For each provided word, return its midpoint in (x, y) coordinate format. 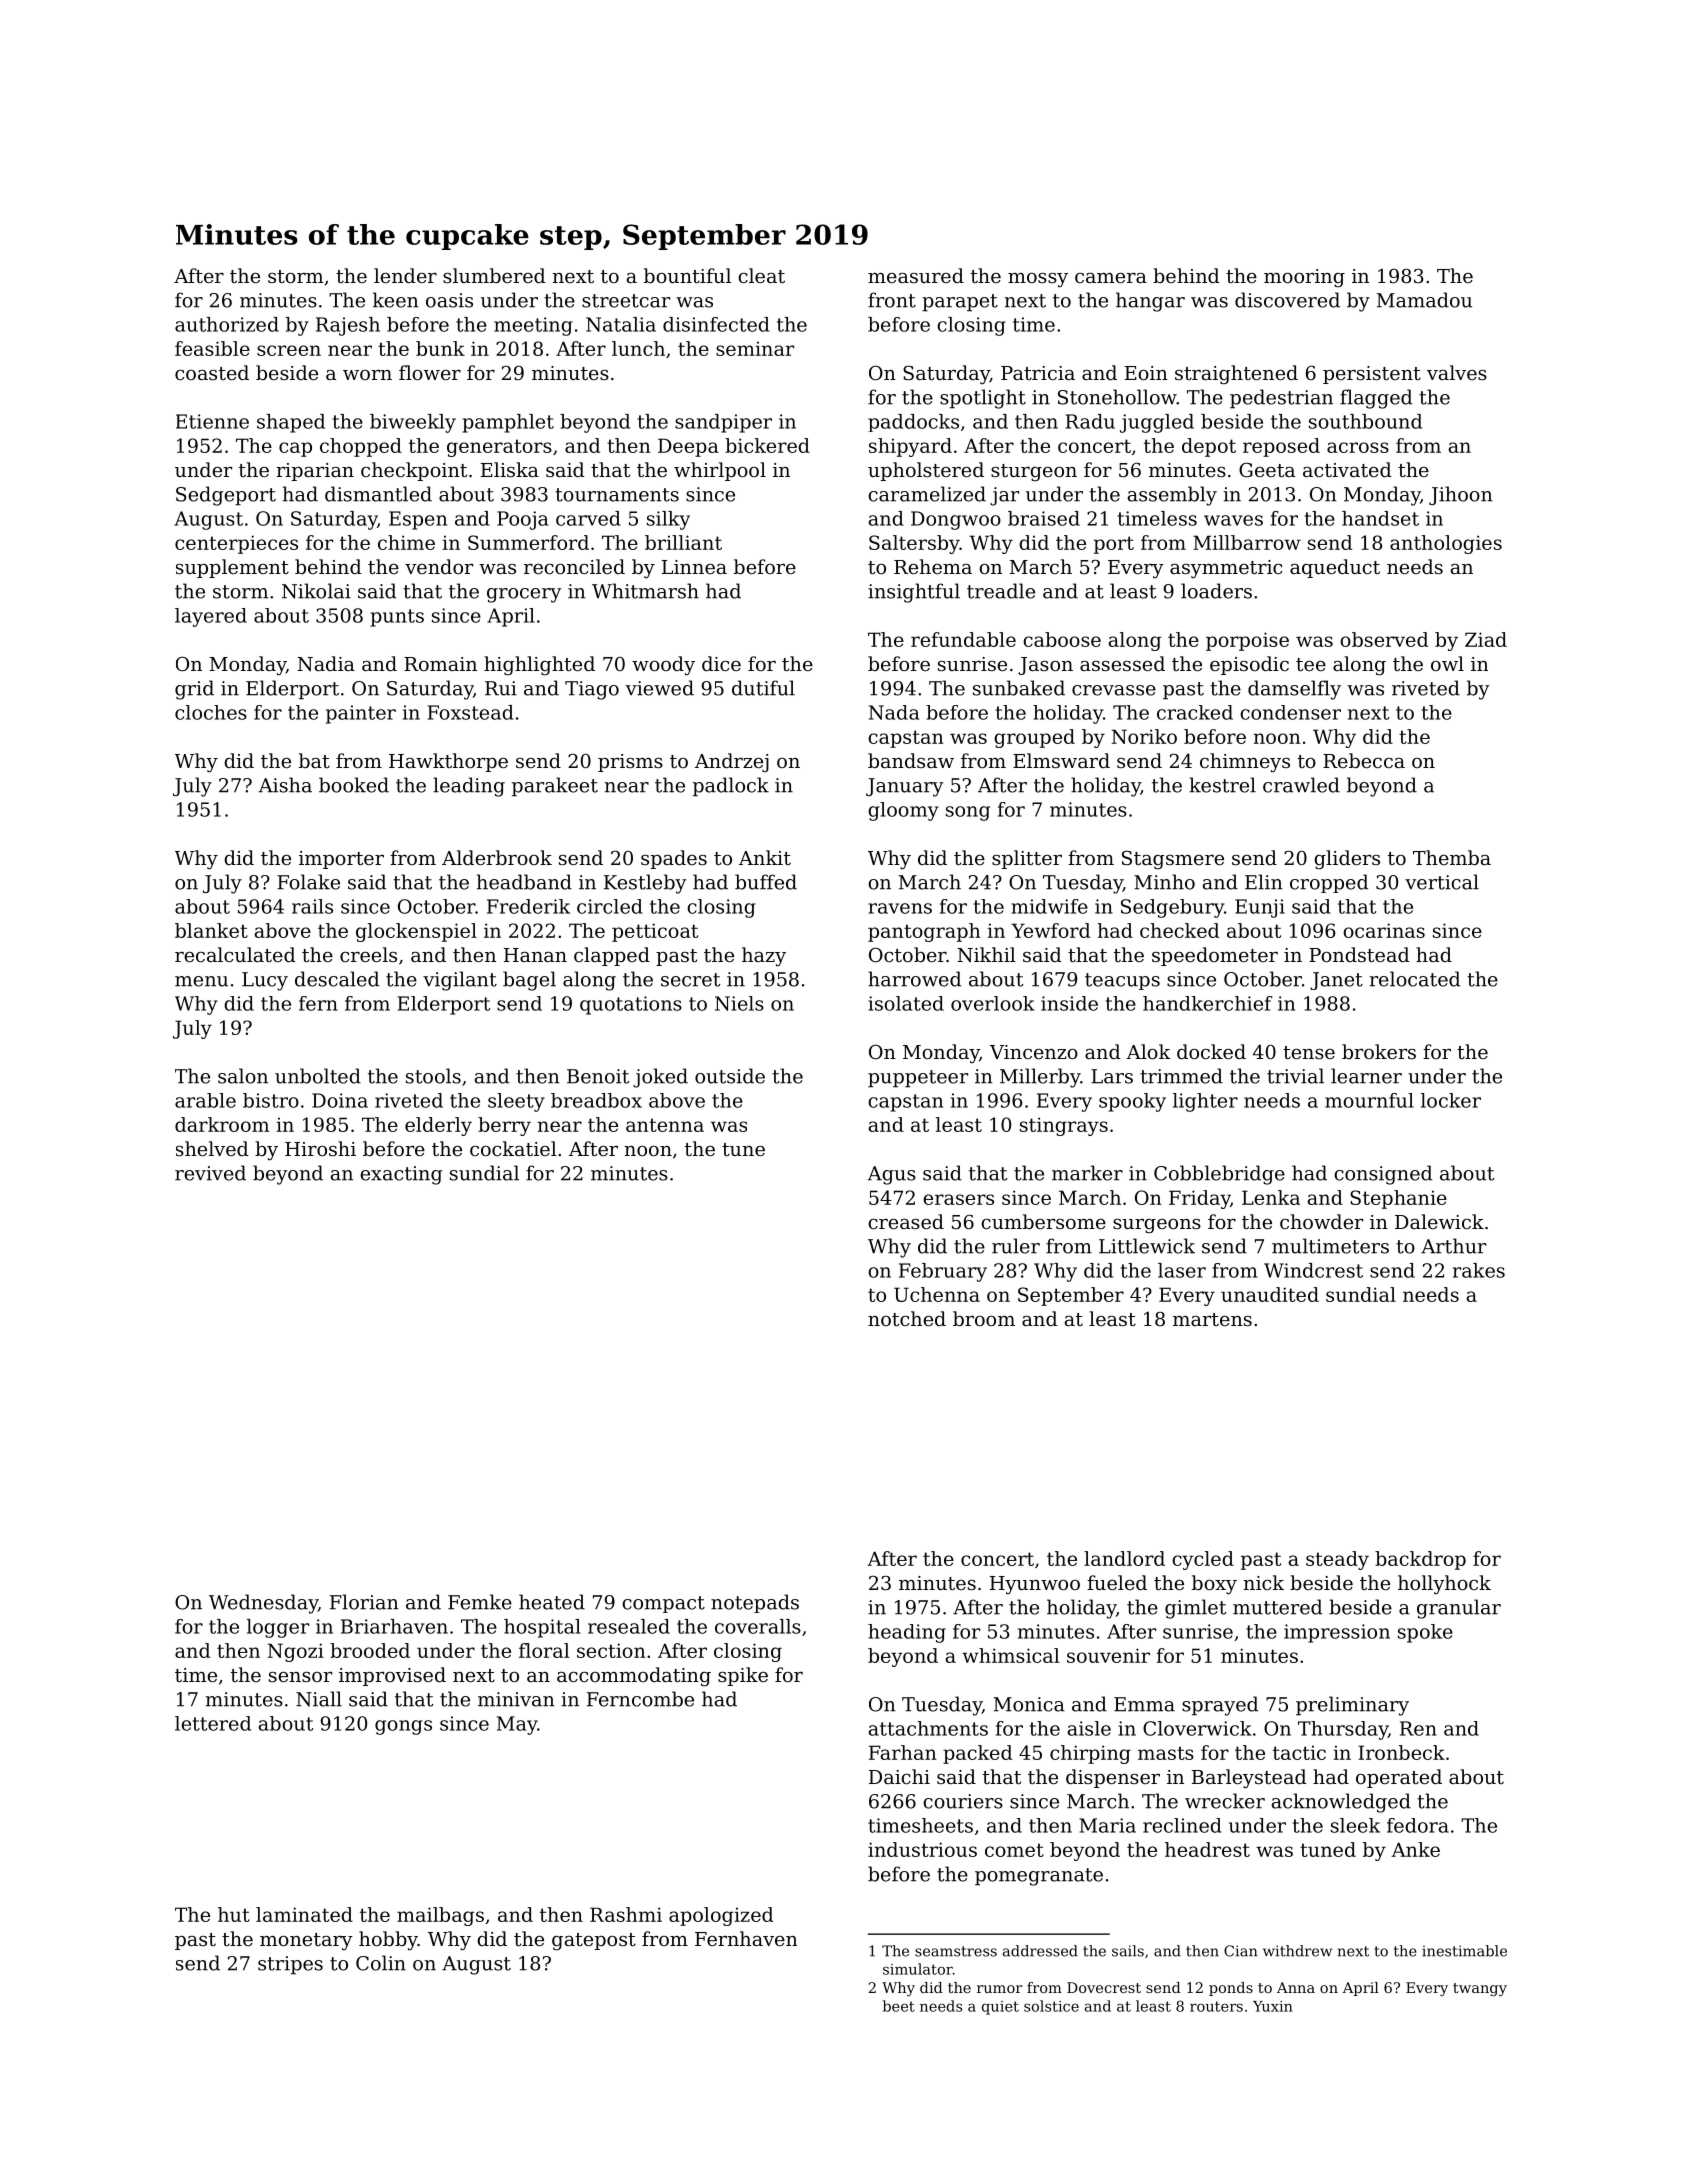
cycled (1203, 1560)
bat (314, 760)
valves (1457, 372)
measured (916, 275)
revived (210, 1173)
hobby (388, 1941)
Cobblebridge (1219, 1175)
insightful (914, 593)
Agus (891, 1175)
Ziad (1486, 639)
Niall (319, 1699)
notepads (755, 1603)
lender (405, 275)
